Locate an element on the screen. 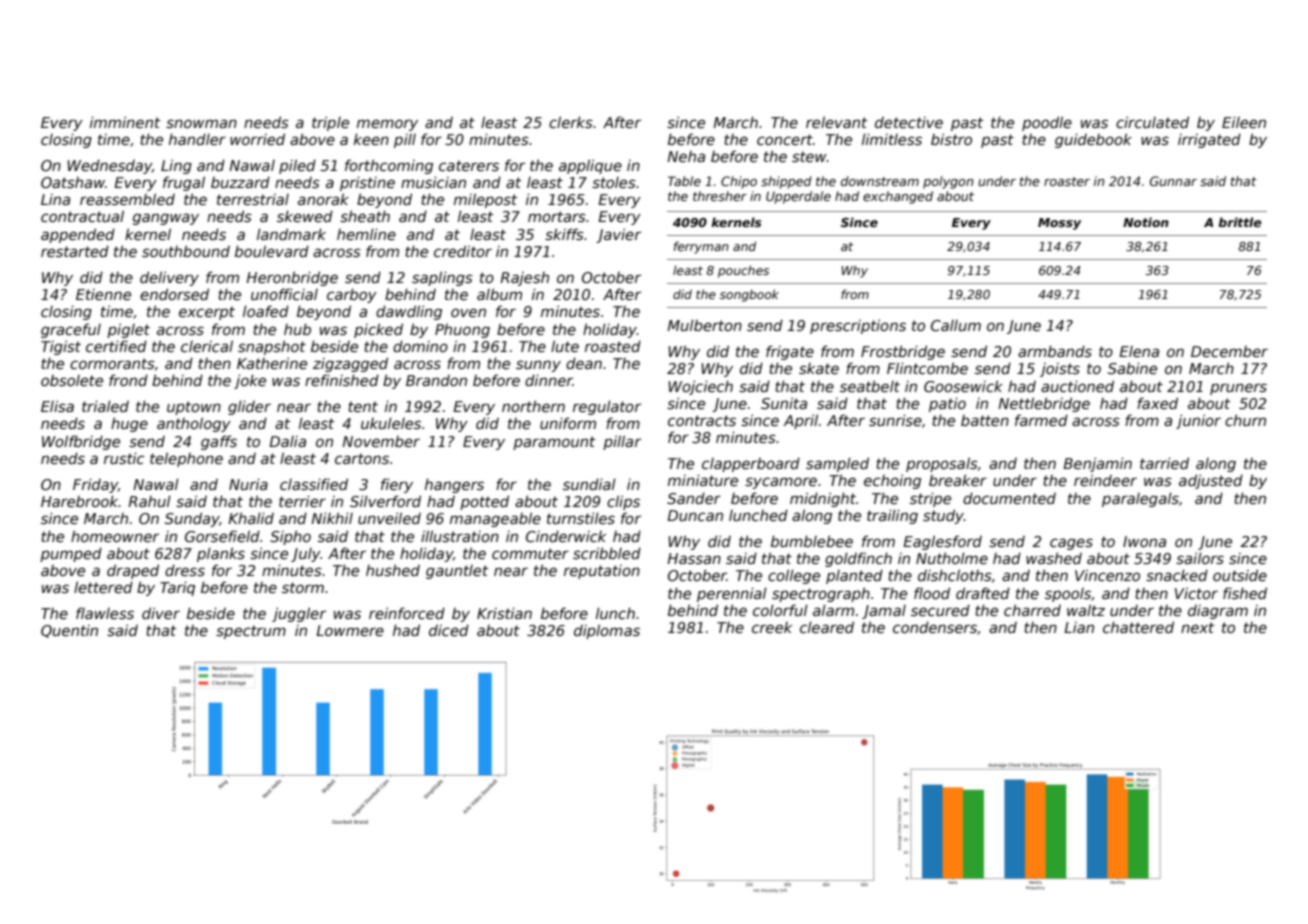 The width and height of the screenshot is (1308, 924). clerks is located at coordinates (571, 122).
